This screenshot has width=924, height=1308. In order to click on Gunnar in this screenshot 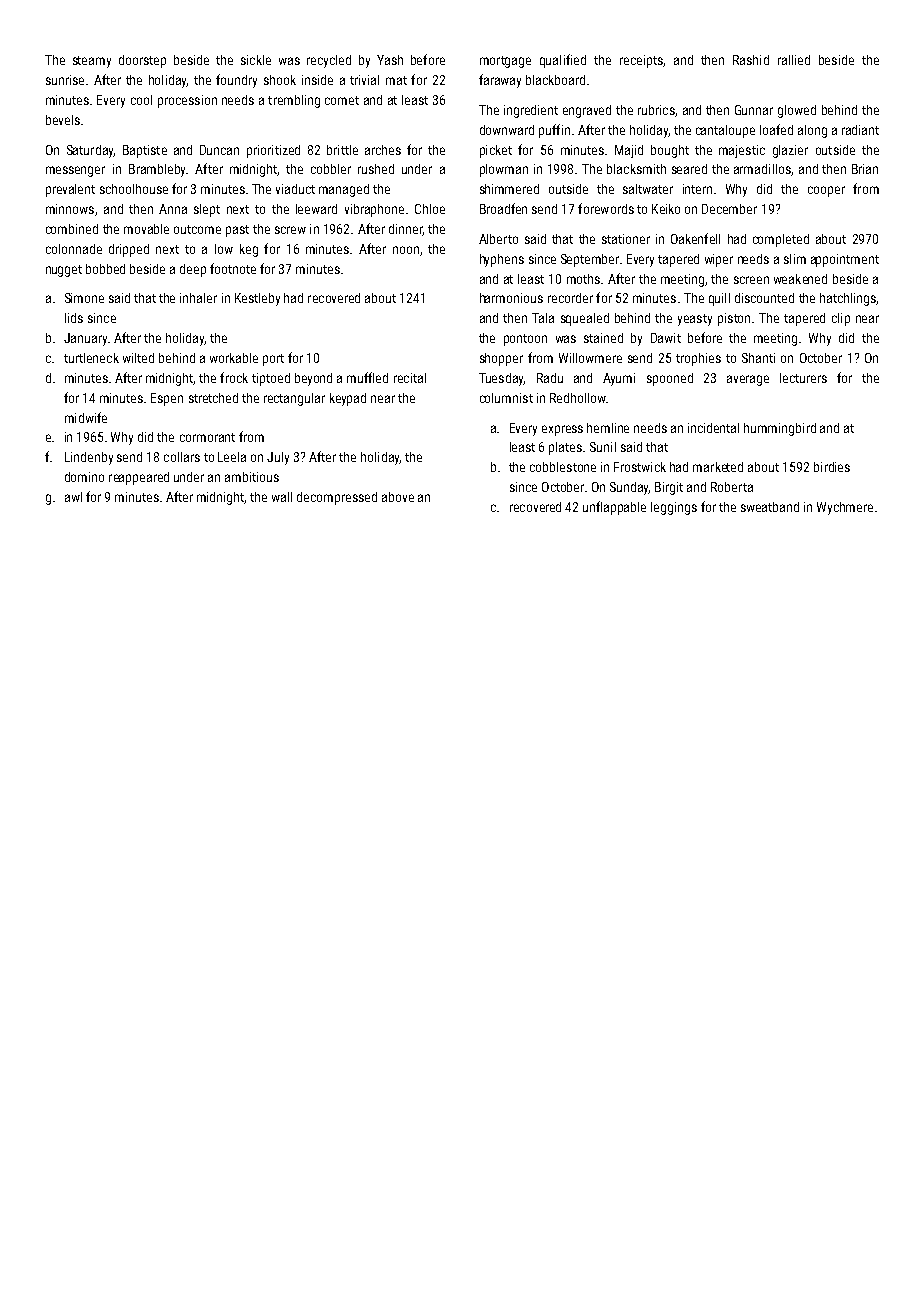, I will do `click(754, 110)`.
